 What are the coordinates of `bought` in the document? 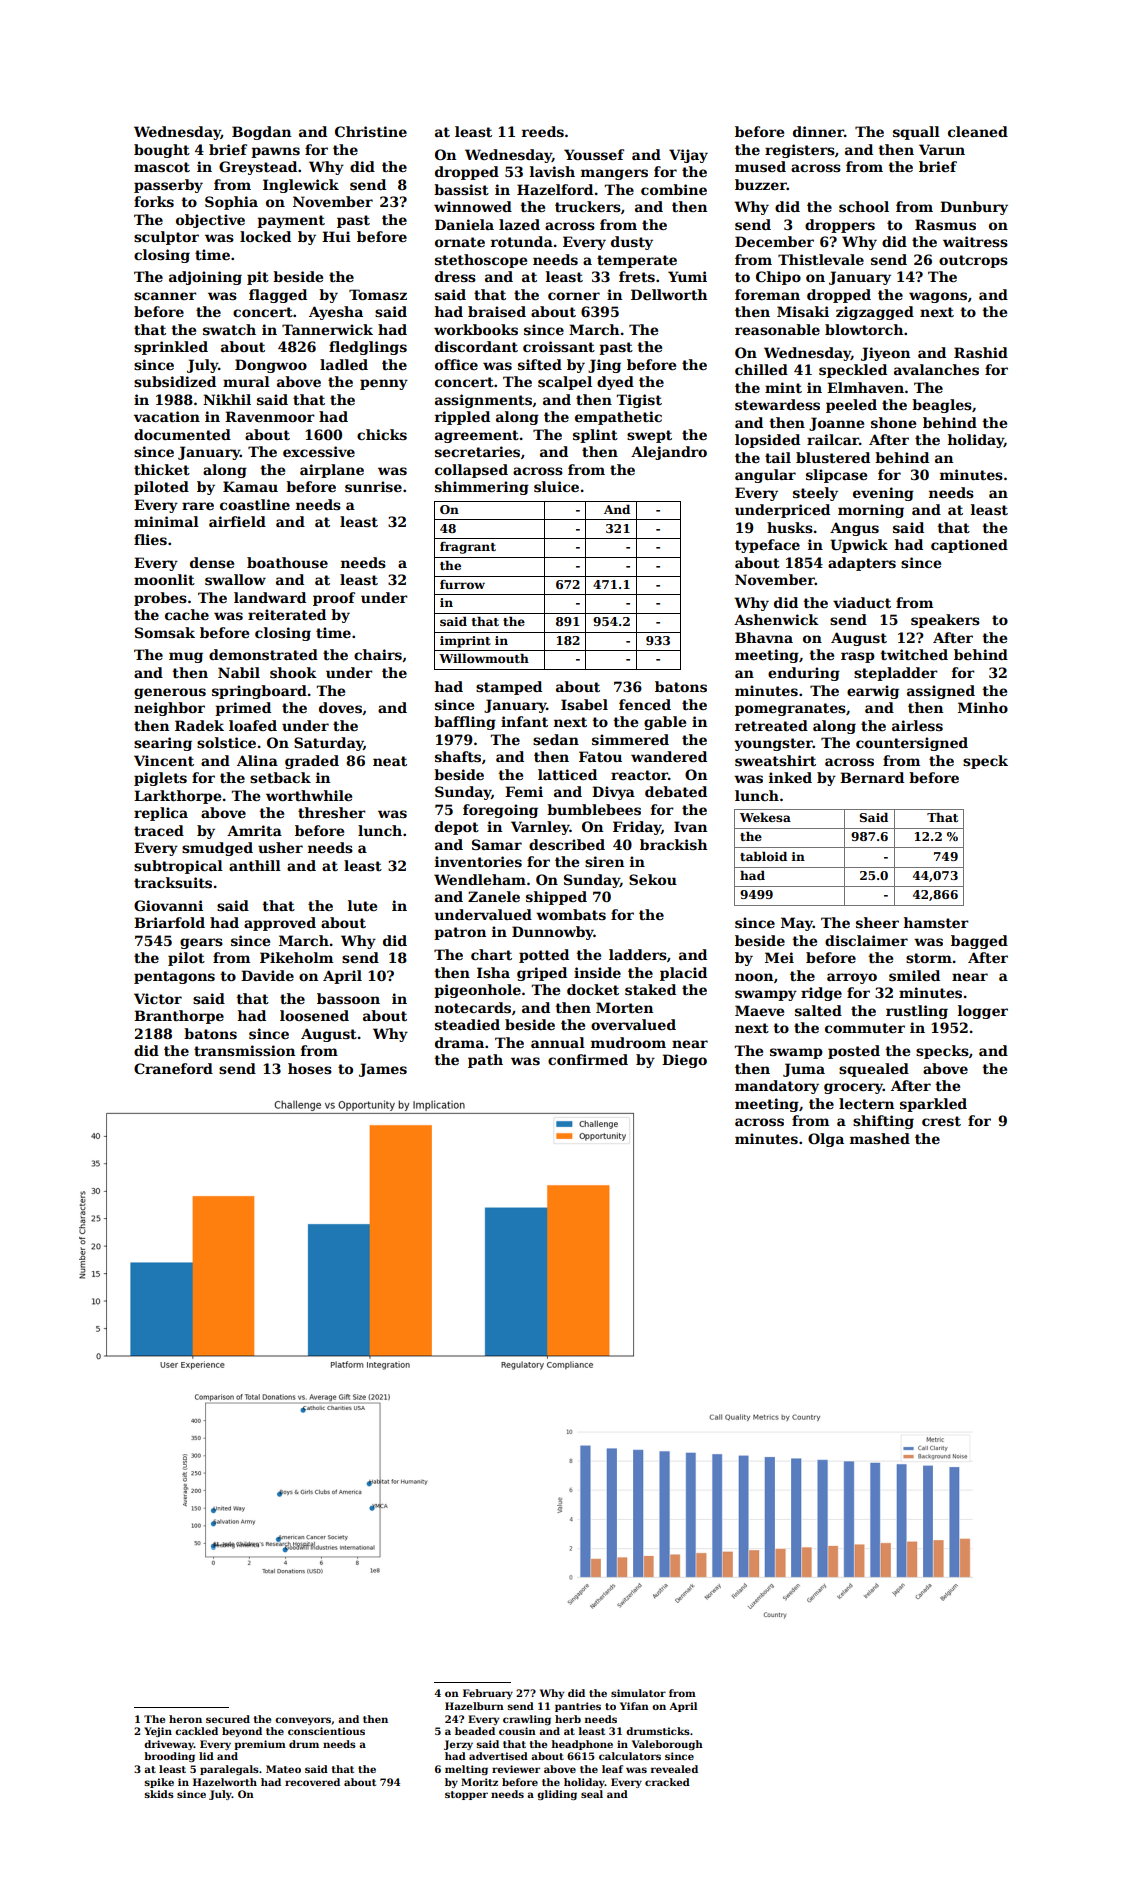 It's located at (162, 151).
